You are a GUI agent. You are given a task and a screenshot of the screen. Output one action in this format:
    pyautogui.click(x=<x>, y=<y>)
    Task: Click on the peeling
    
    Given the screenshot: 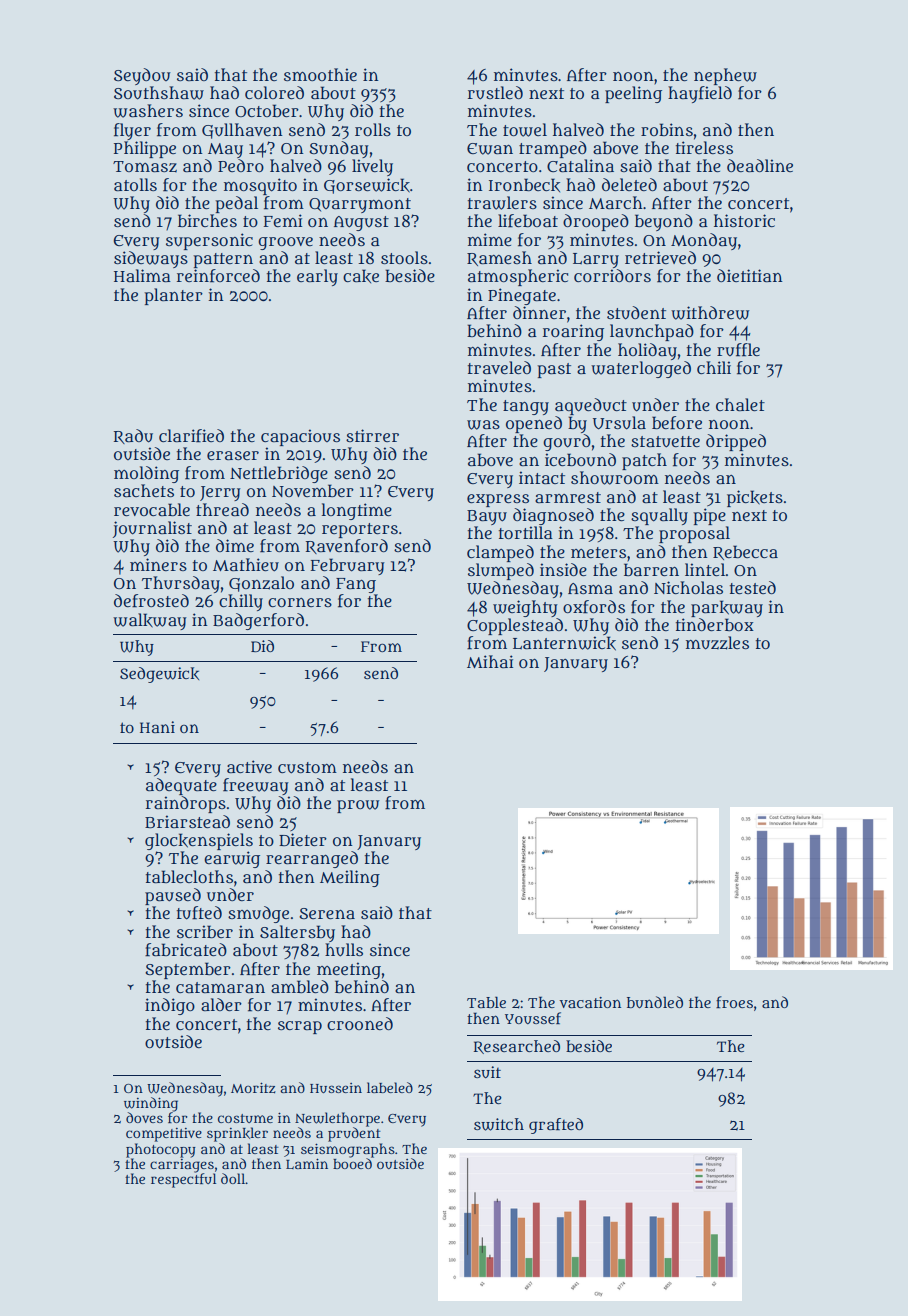 What is the action you would take?
    pyautogui.click(x=633, y=94)
